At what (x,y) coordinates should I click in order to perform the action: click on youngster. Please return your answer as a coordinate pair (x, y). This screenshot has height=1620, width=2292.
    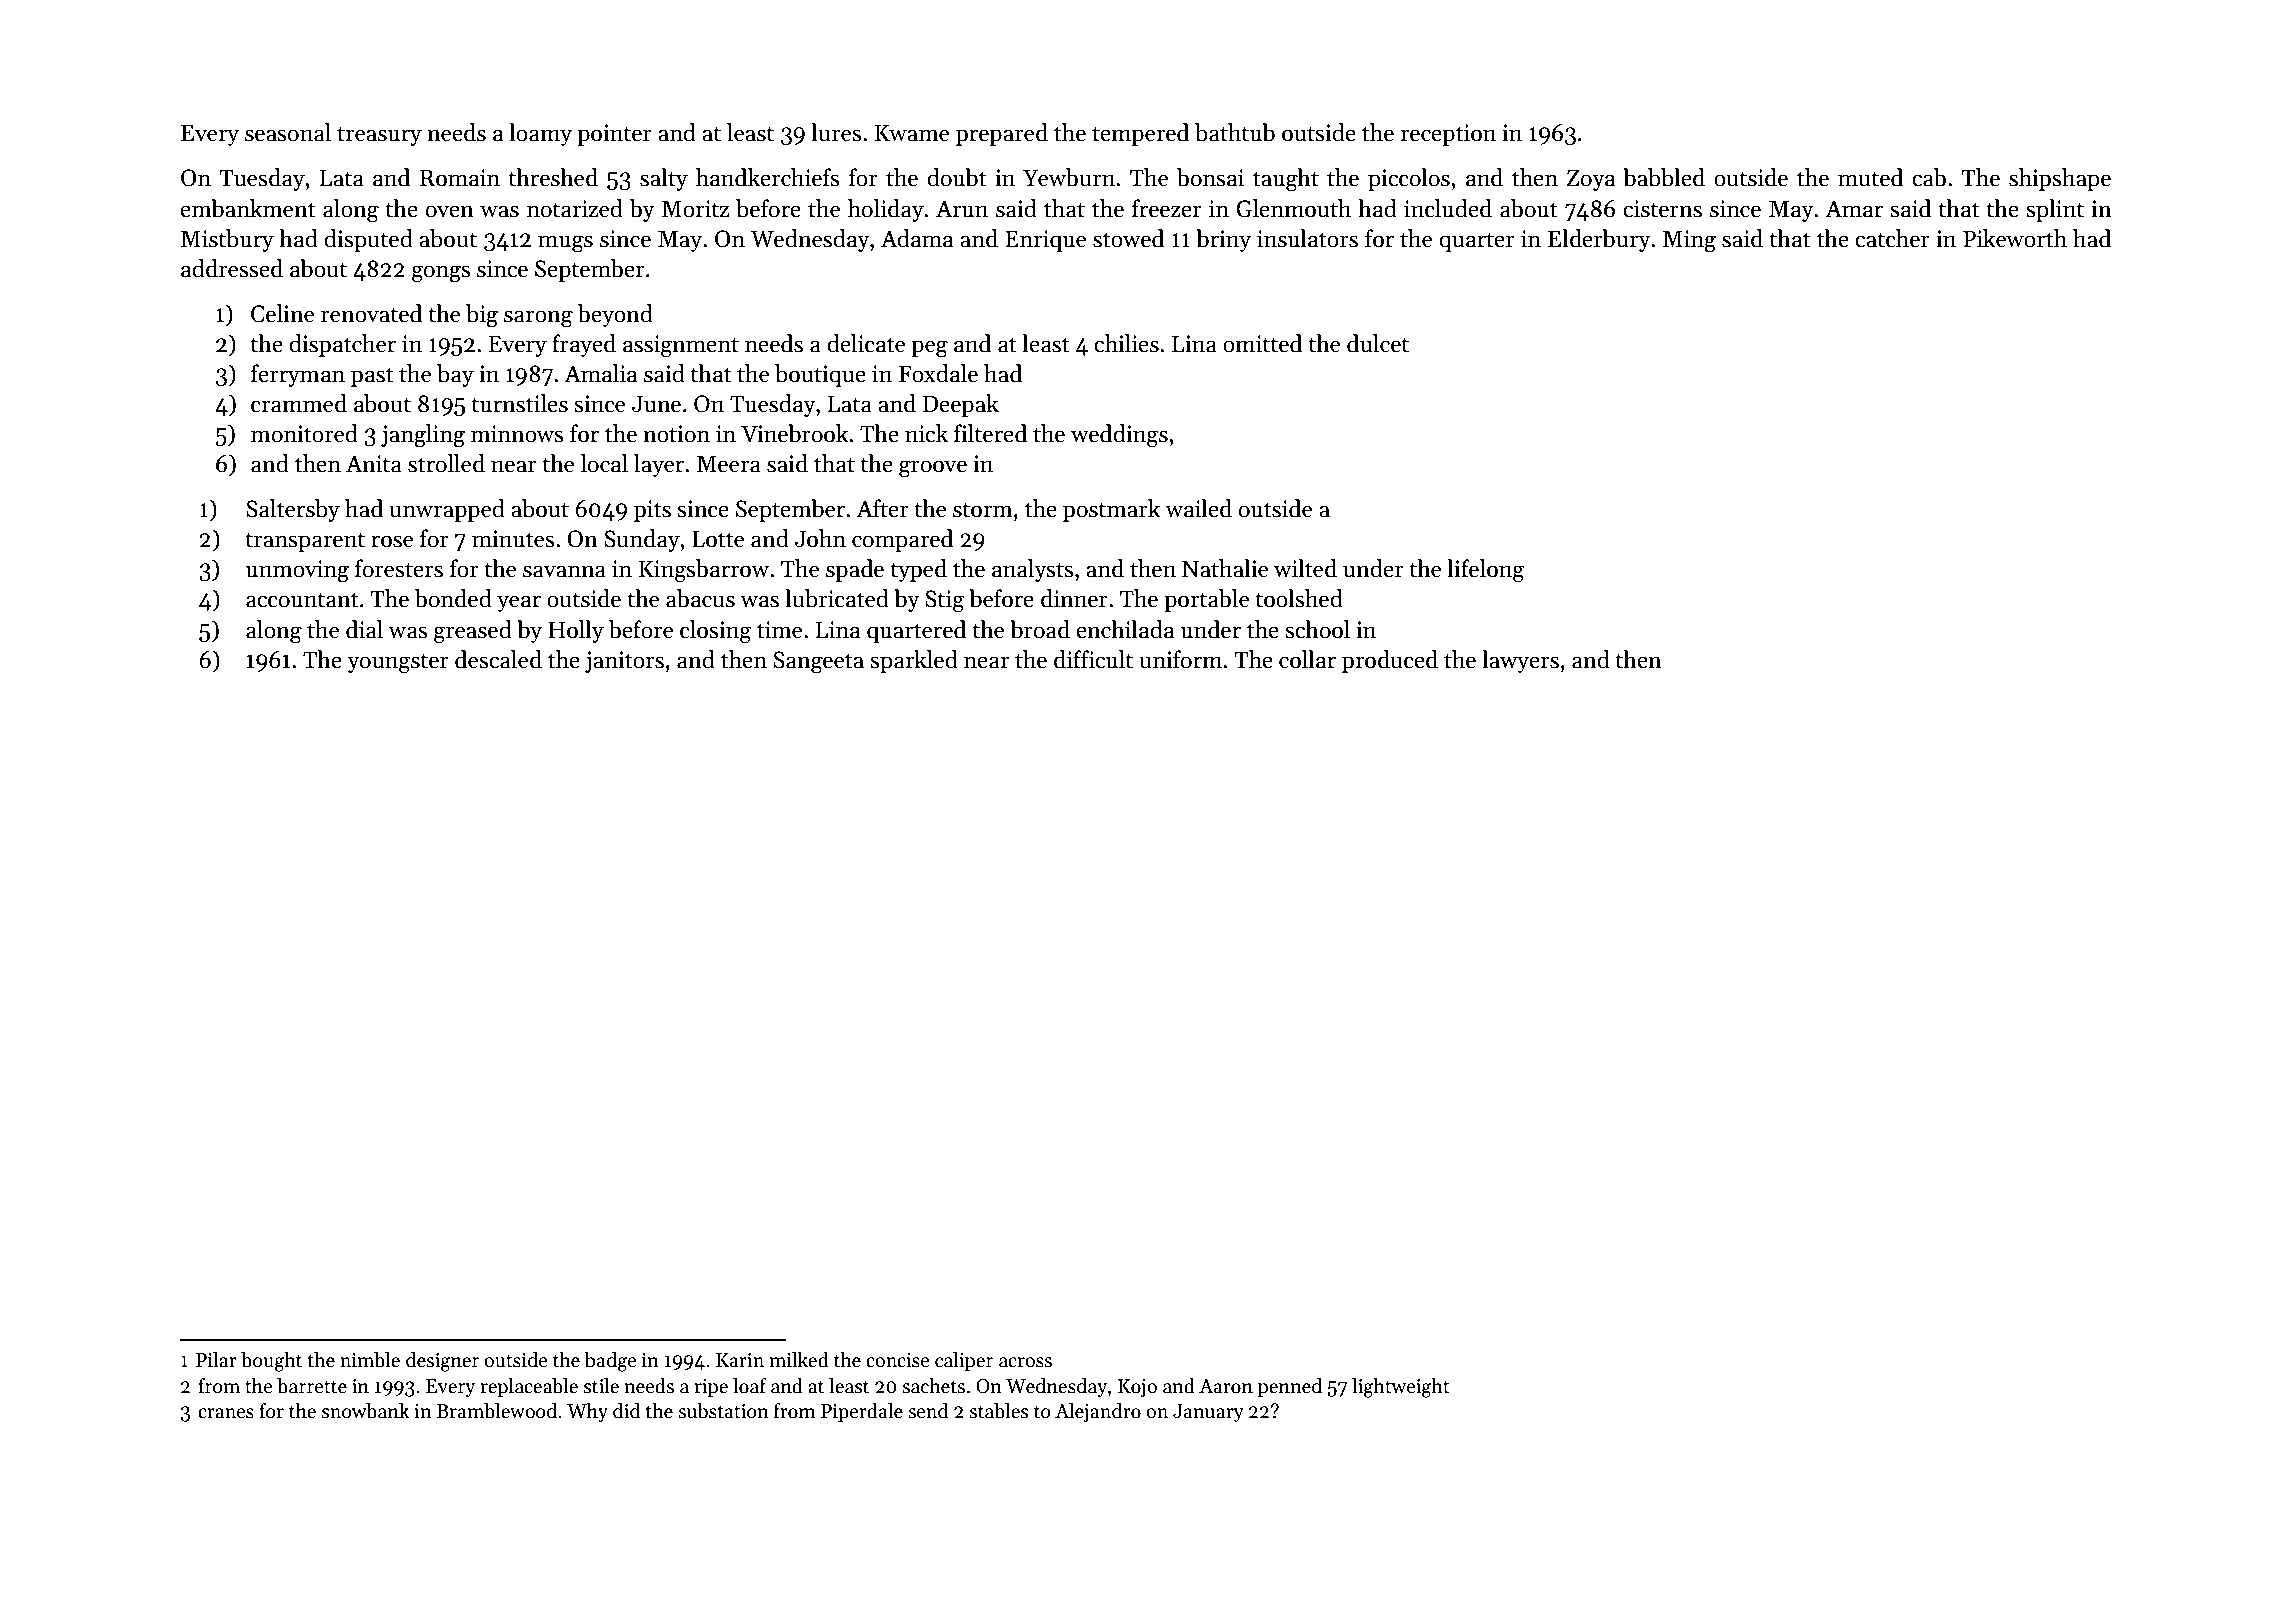
    Looking at the image, I should click on (398, 663).
